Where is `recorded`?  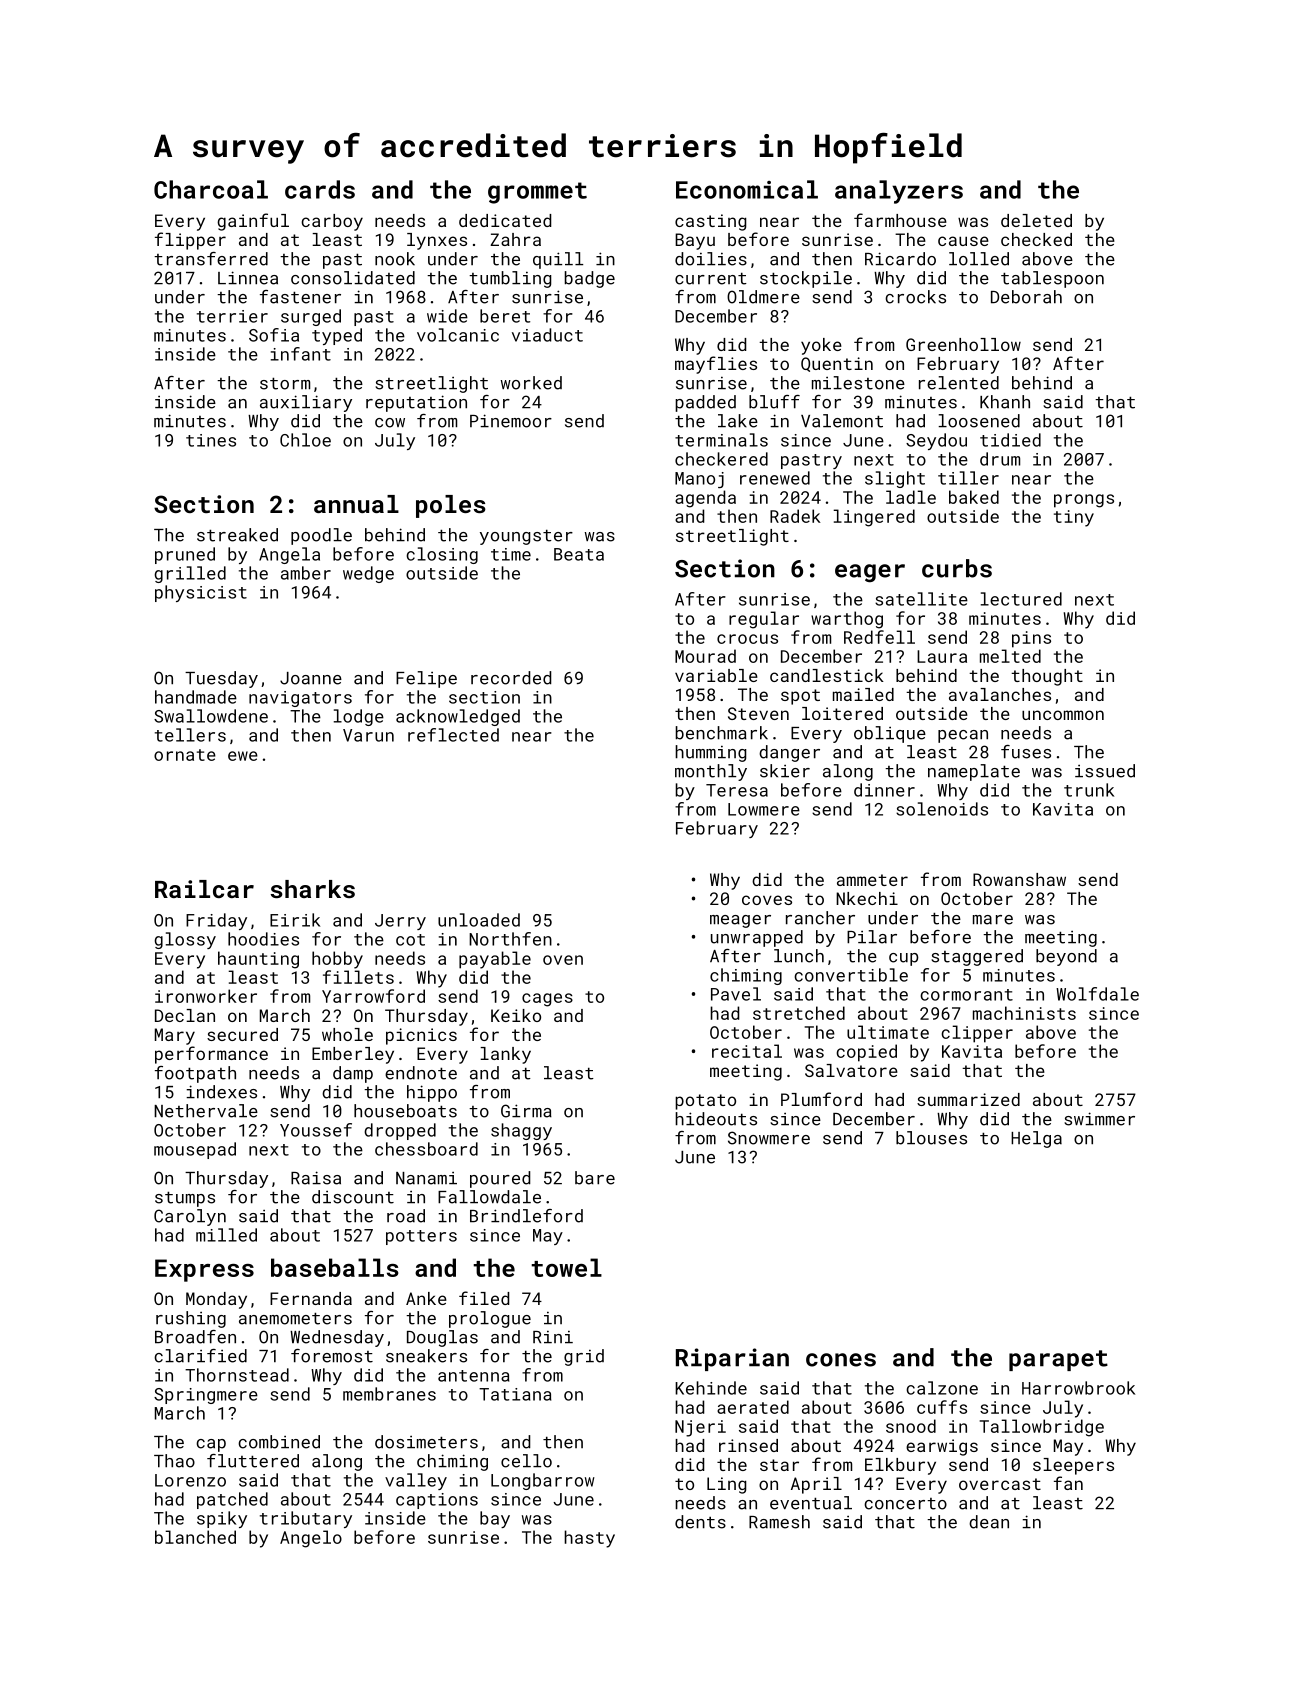 recorded is located at coordinates (511, 678).
